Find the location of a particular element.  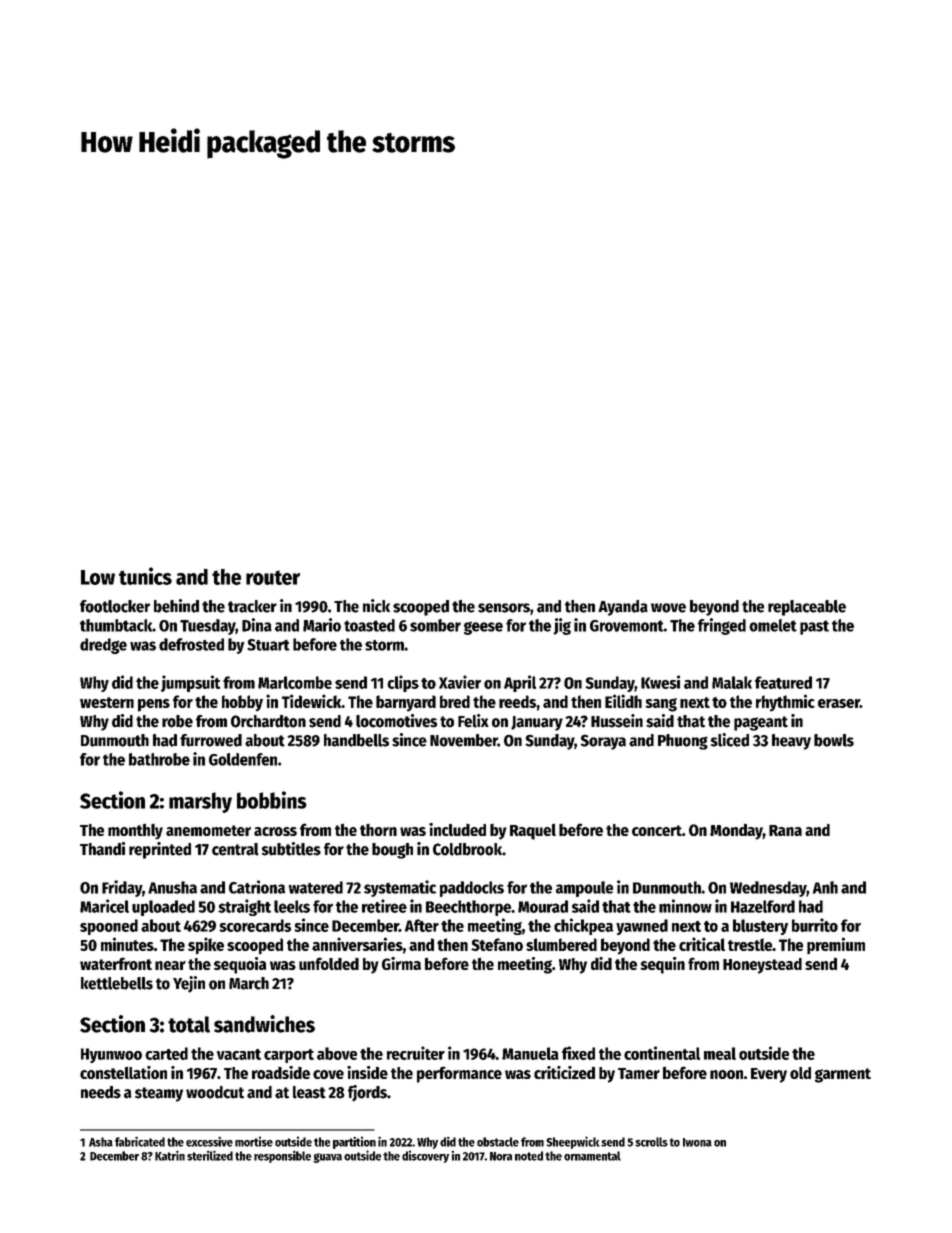

router is located at coordinates (273, 577).
